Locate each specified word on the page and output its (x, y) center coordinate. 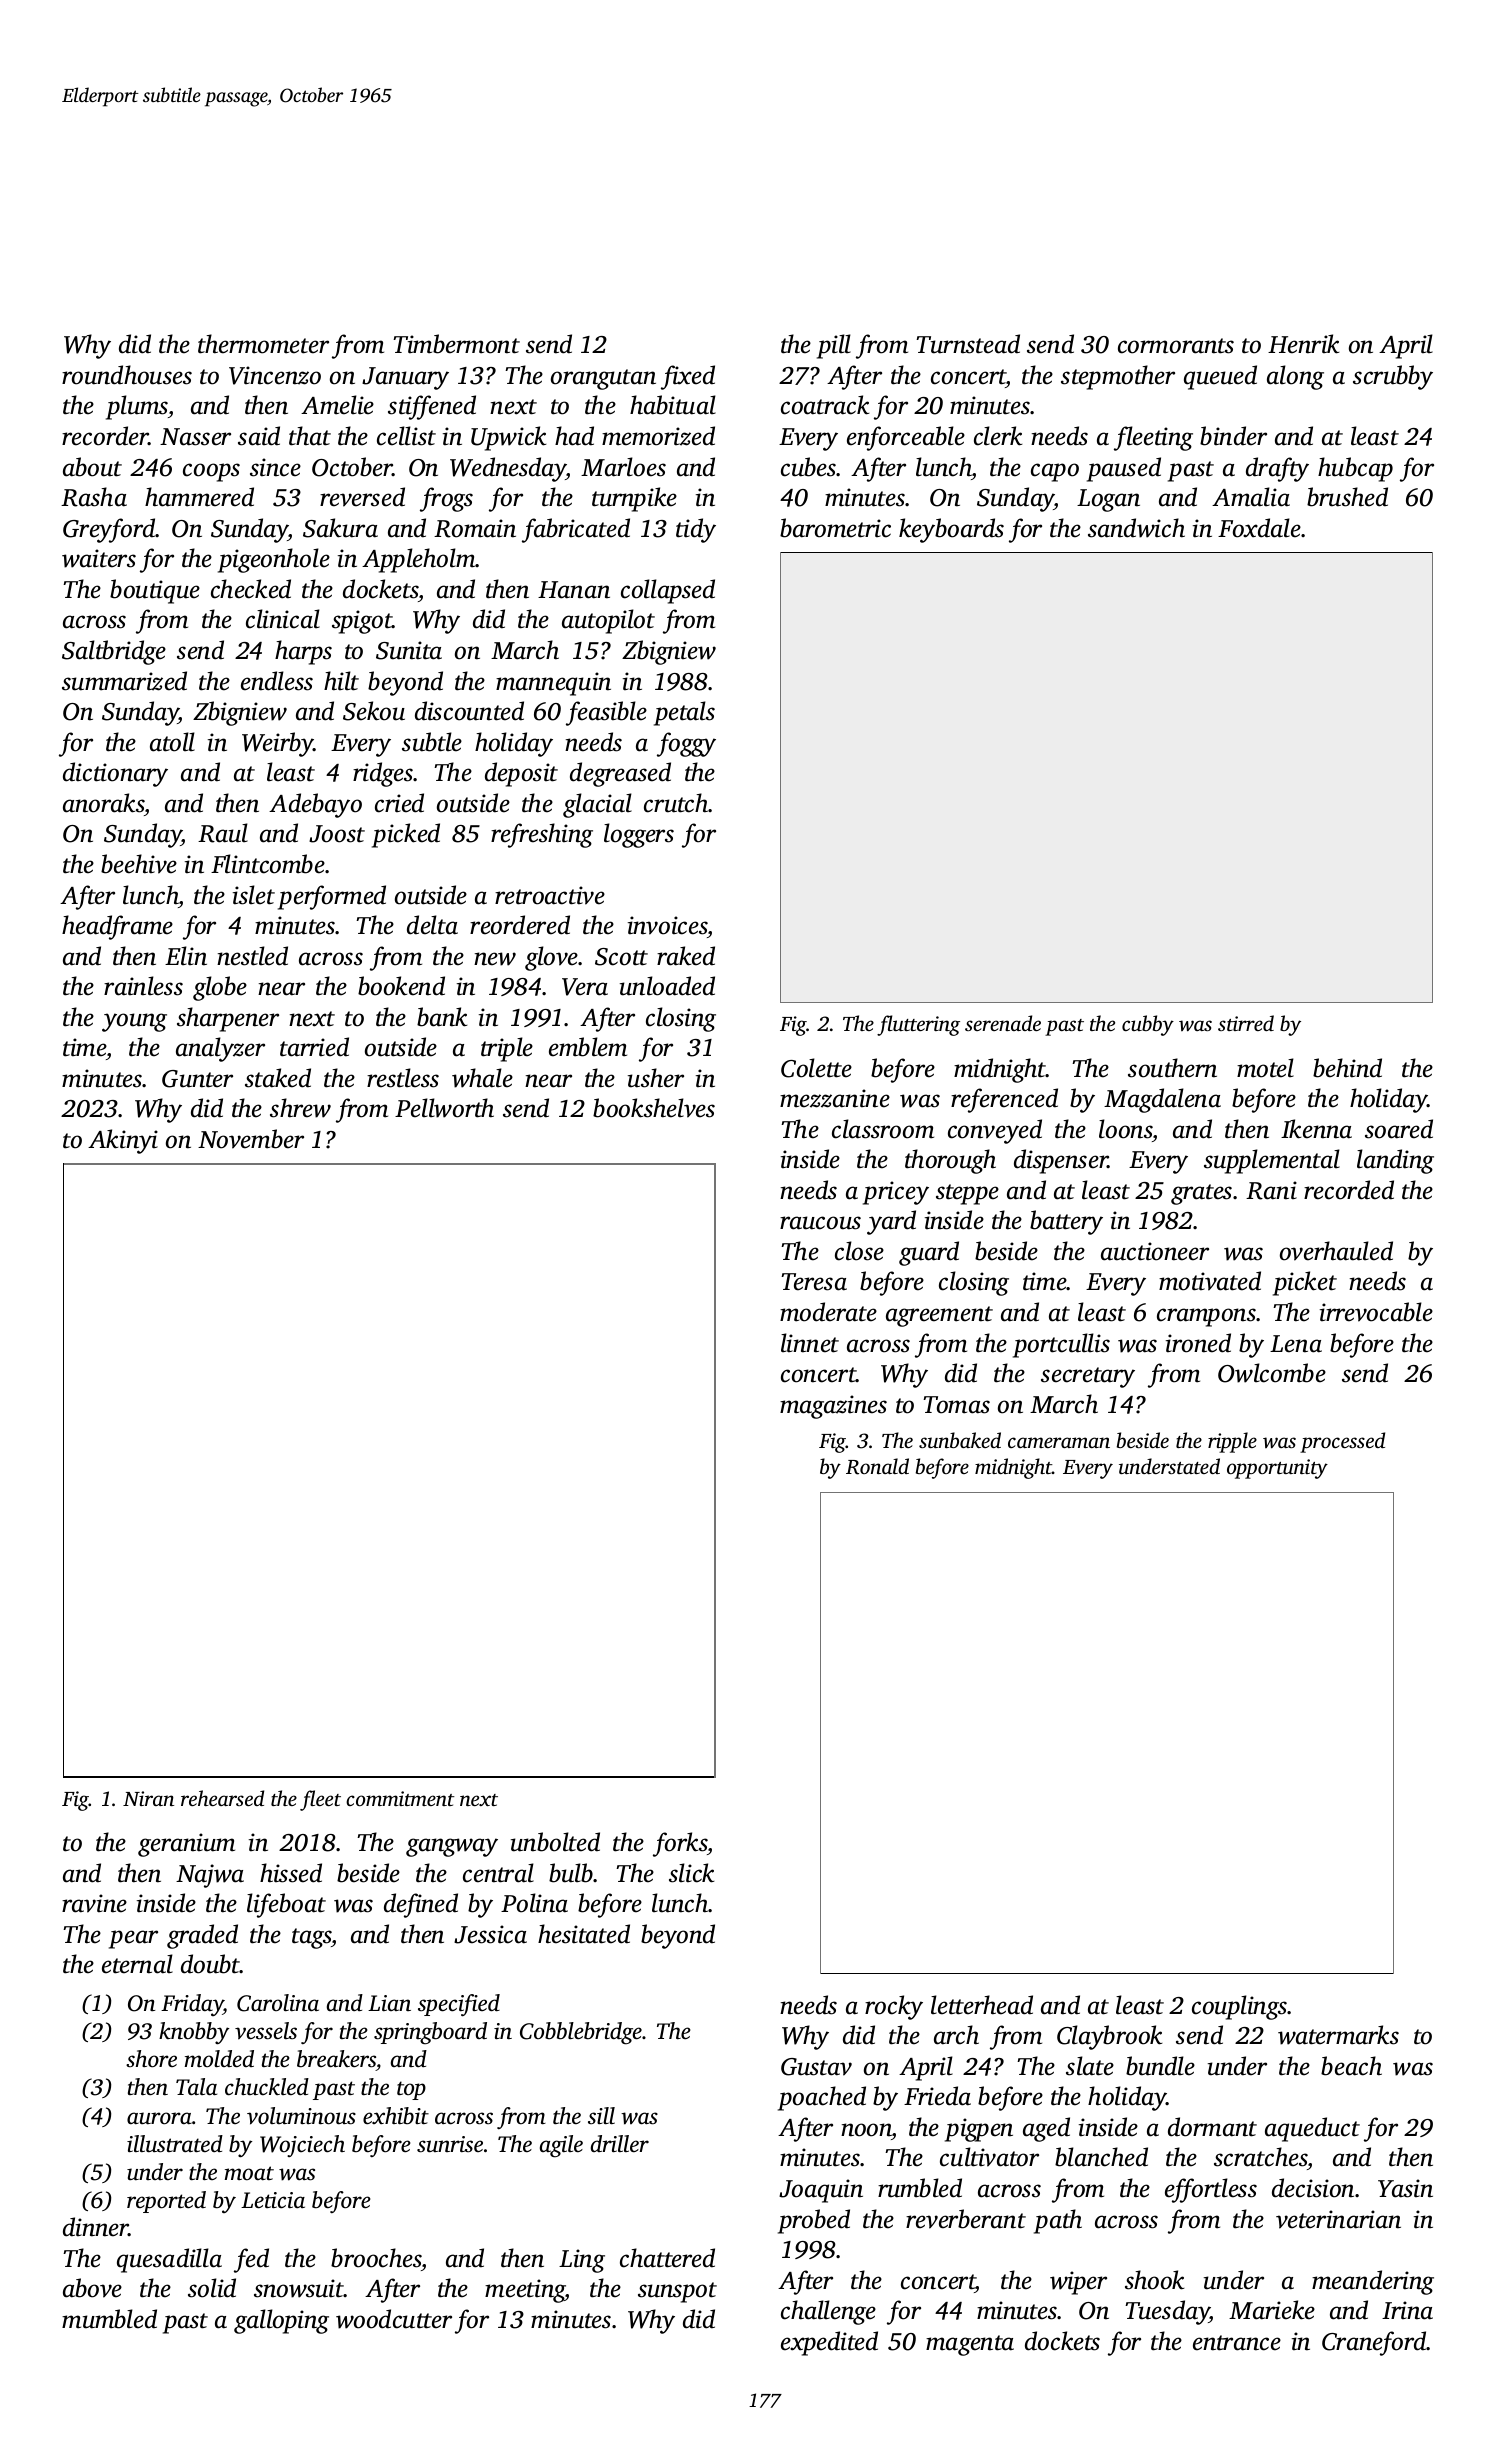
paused (1124, 469)
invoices (668, 925)
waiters (99, 558)
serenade (1003, 1023)
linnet (810, 1343)
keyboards (951, 530)
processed (1342, 1442)
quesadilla (169, 2260)
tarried (314, 1047)
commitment (400, 1798)
